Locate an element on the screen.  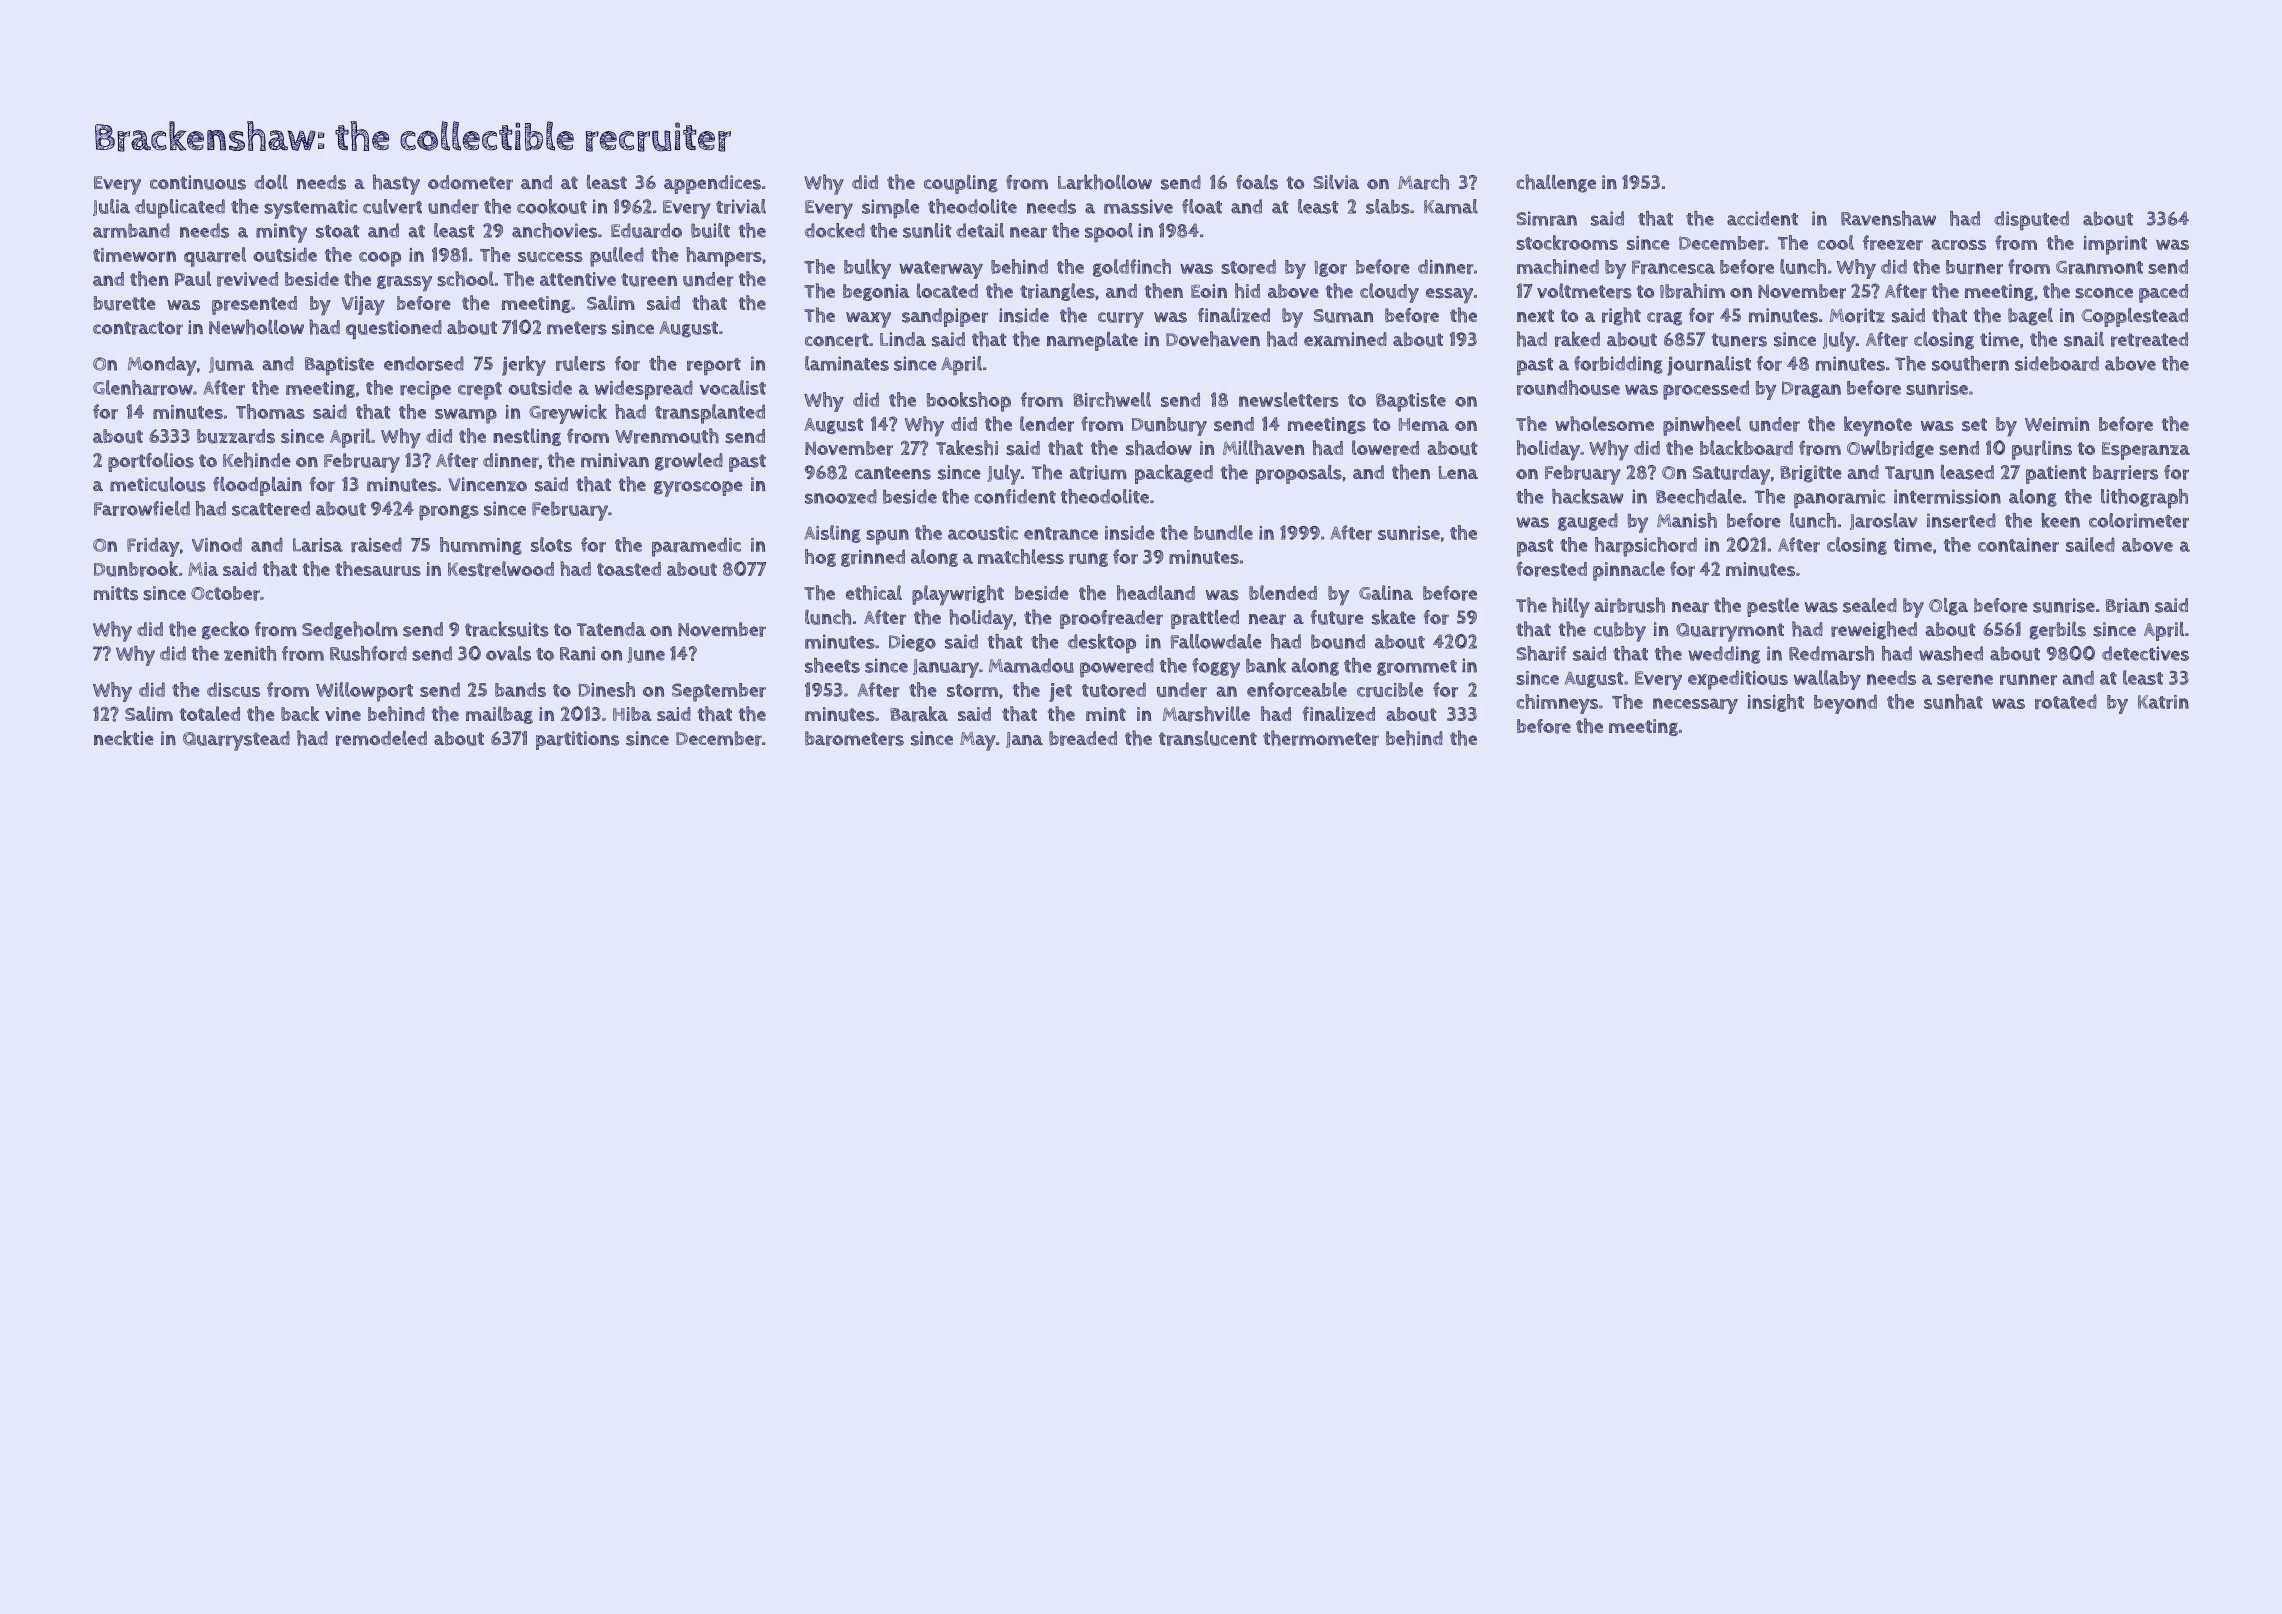
keen is located at coordinates (2060, 520).
